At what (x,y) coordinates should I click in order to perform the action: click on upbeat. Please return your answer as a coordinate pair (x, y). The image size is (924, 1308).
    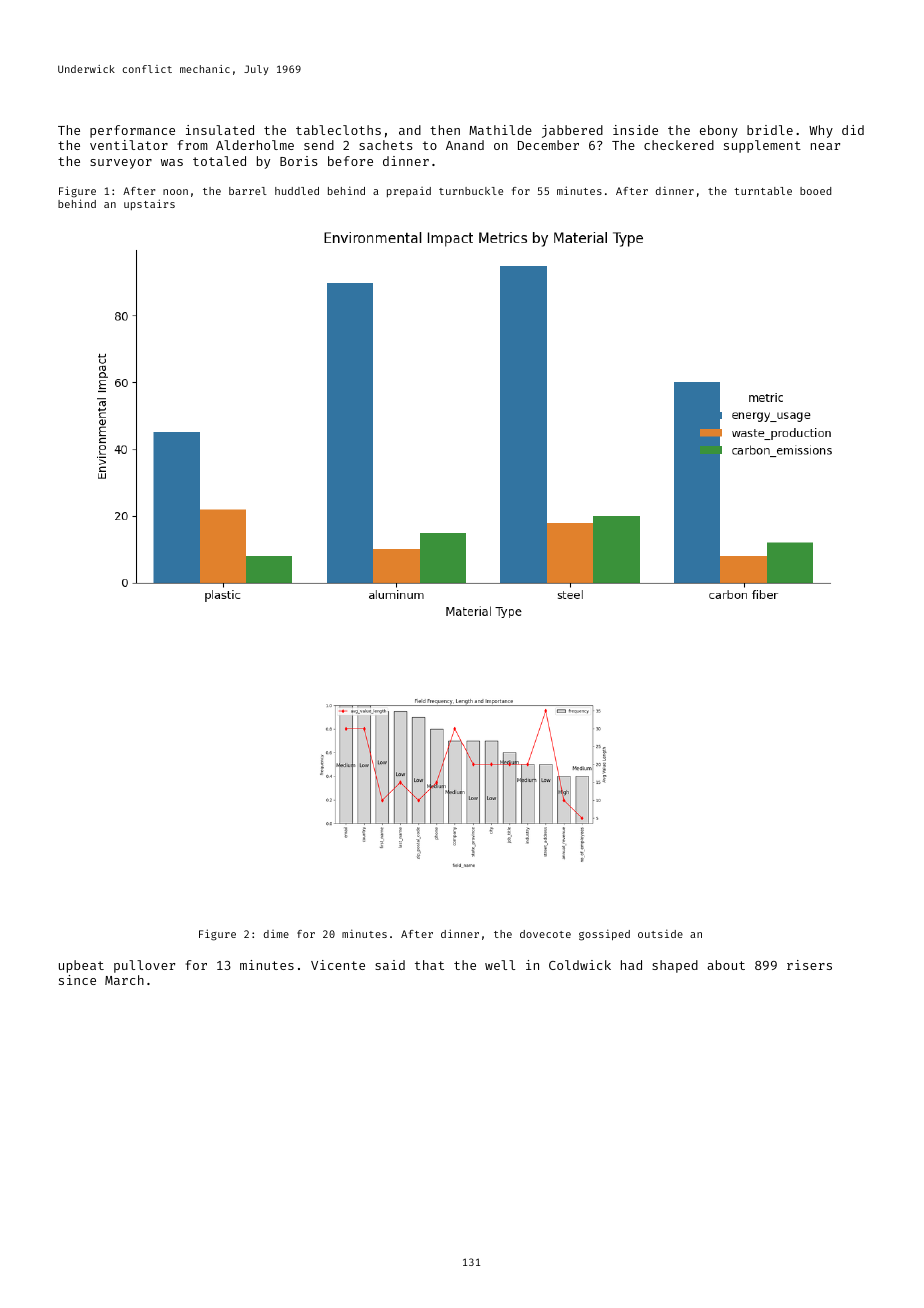
    Looking at the image, I should click on (81, 966).
